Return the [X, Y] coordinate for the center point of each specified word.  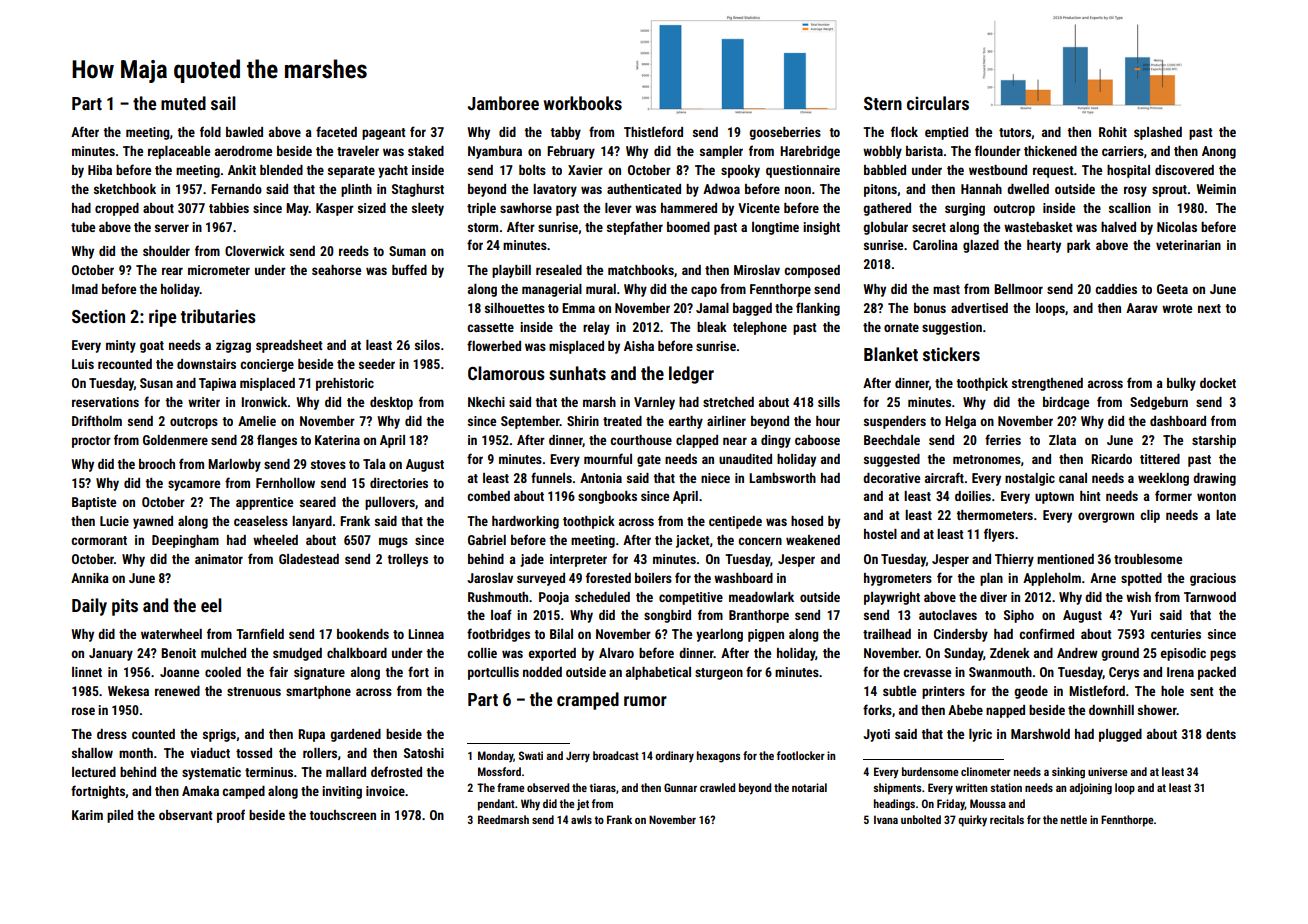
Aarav [1142, 308]
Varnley [654, 403]
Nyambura [495, 152]
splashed [1158, 133]
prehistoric [345, 384]
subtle [899, 691]
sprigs [219, 735]
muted [183, 103]
